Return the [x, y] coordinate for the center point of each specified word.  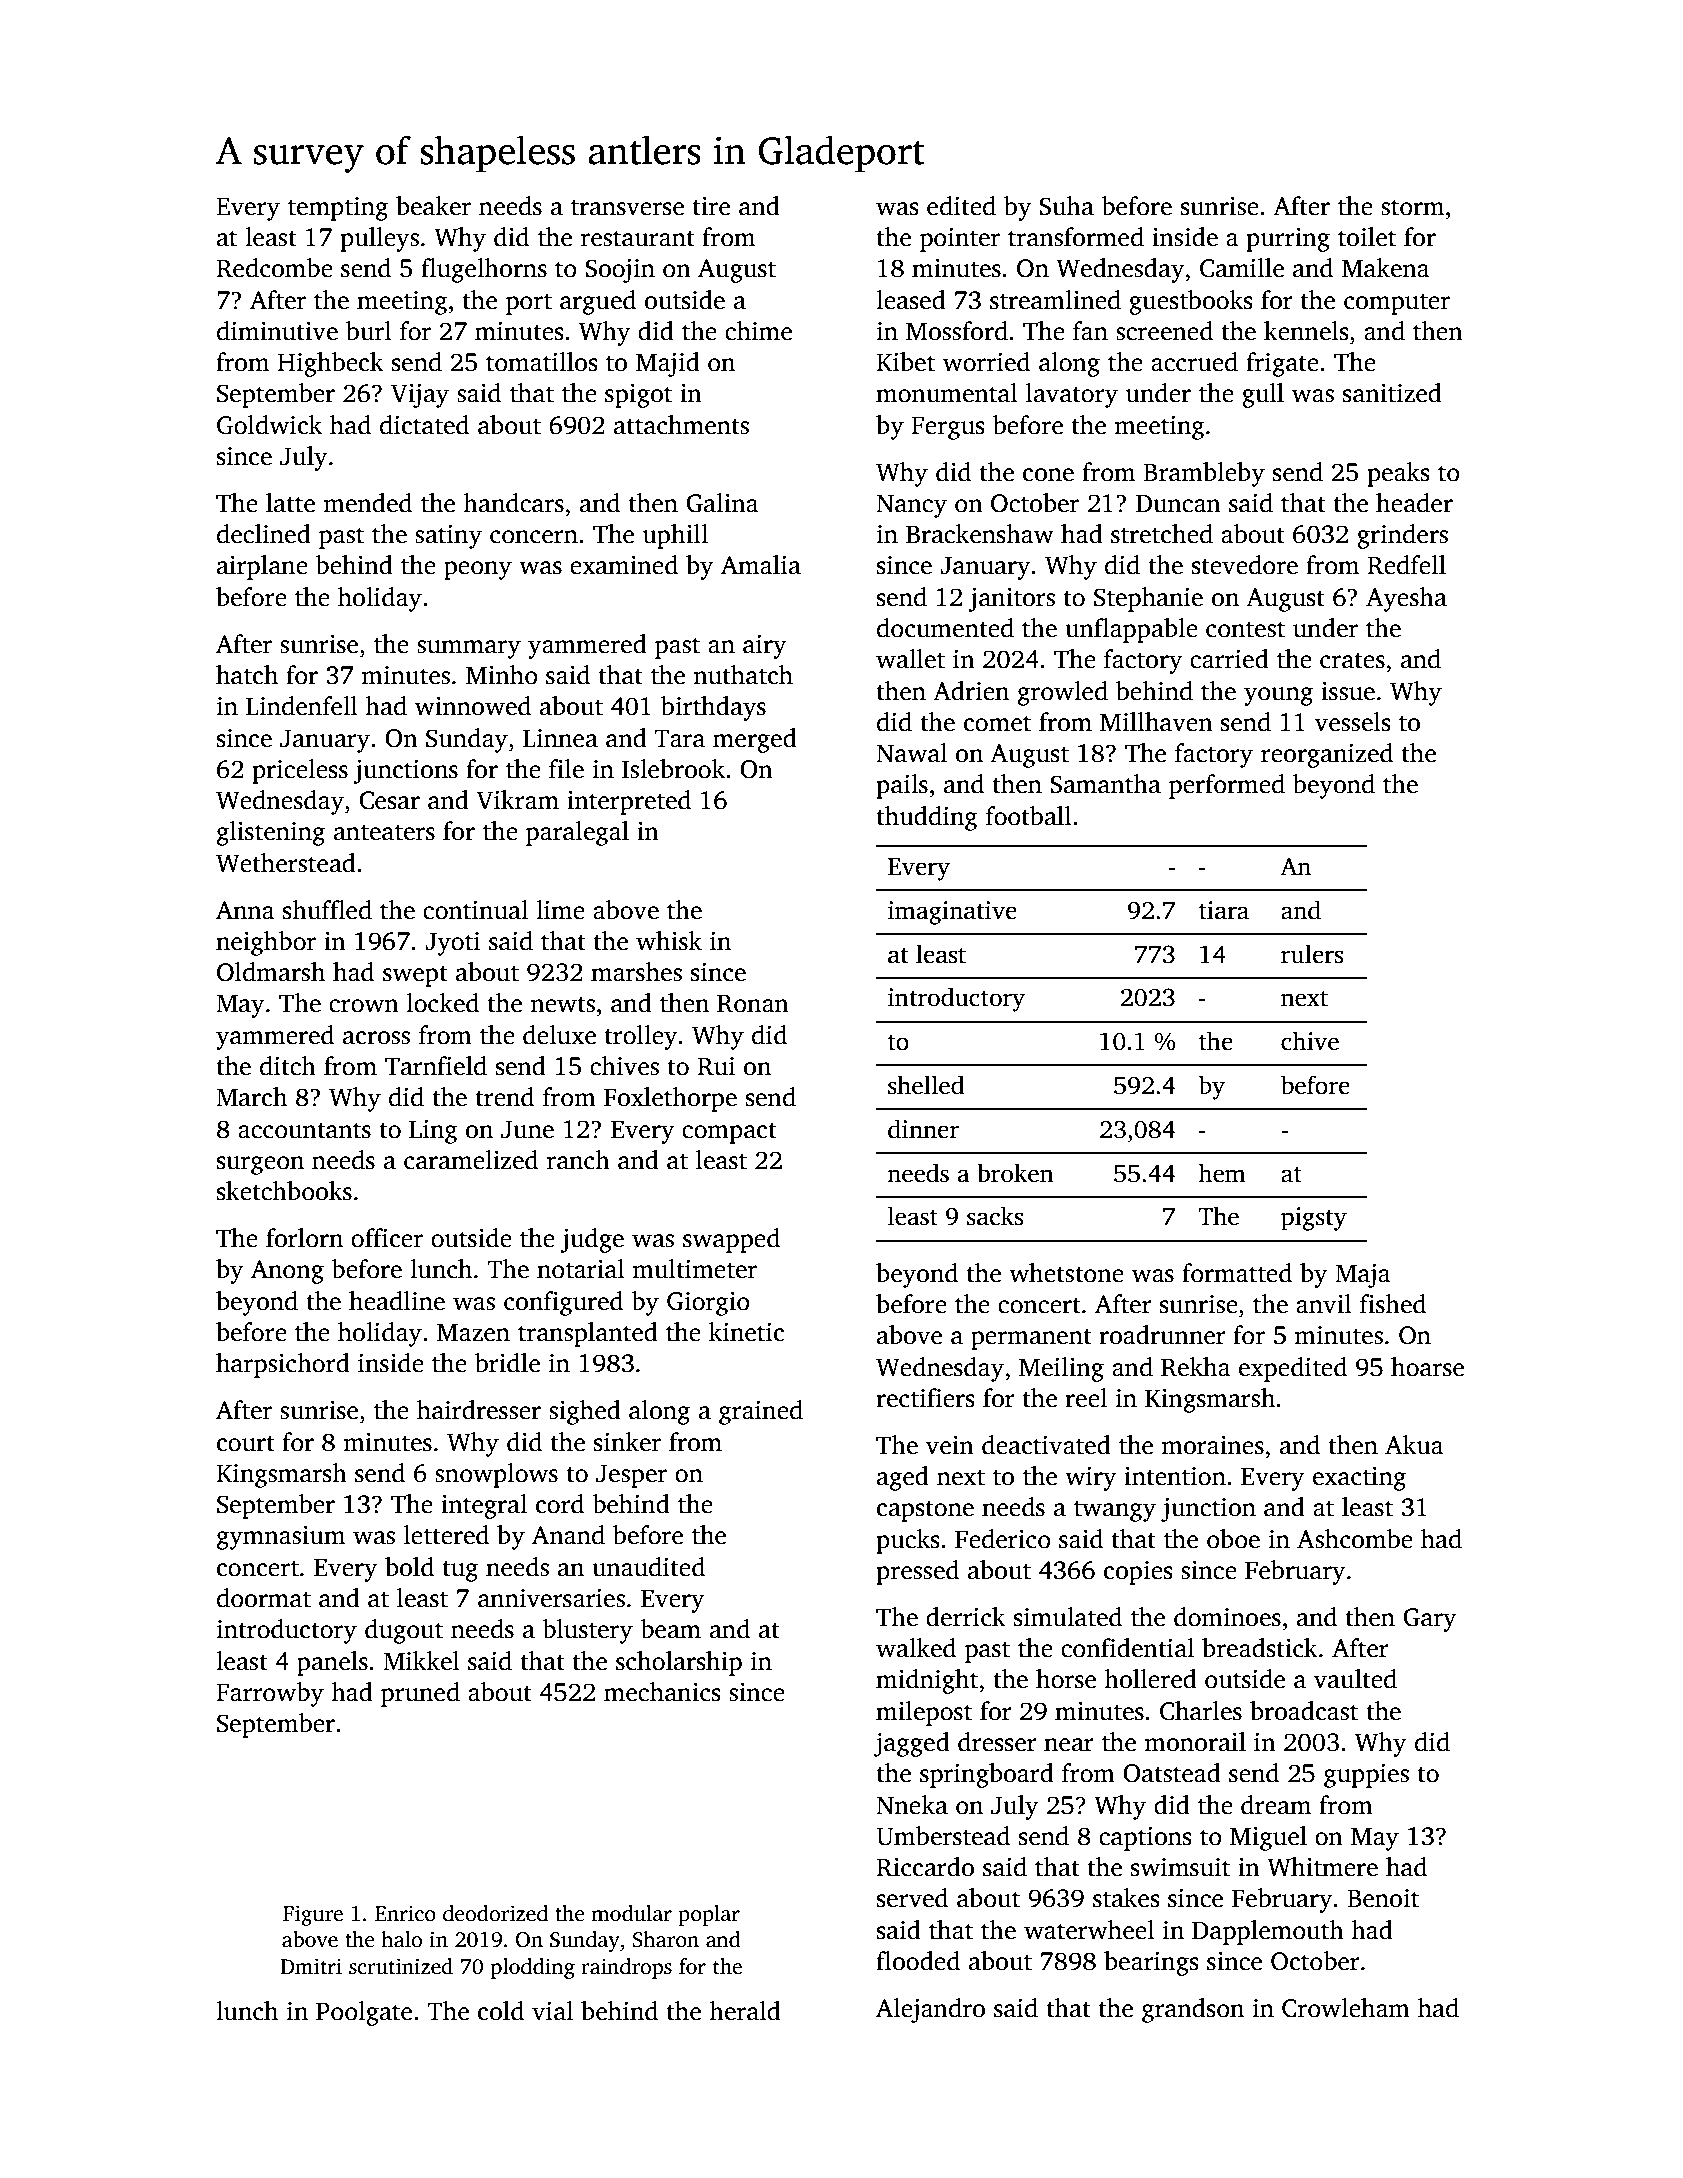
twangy [1115, 1511]
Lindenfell [302, 706]
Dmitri [311, 1966]
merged [755, 740]
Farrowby [270, 1694]
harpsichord [283, 1365]
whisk [669, 941]
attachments [681, 425]
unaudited [648, 1567]
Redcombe [274, 268]
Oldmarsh [271, 972]
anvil [1324, 1304]
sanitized [1392, 393]
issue [1348, 691]
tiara [1224, 910]
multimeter [694, 1269]
